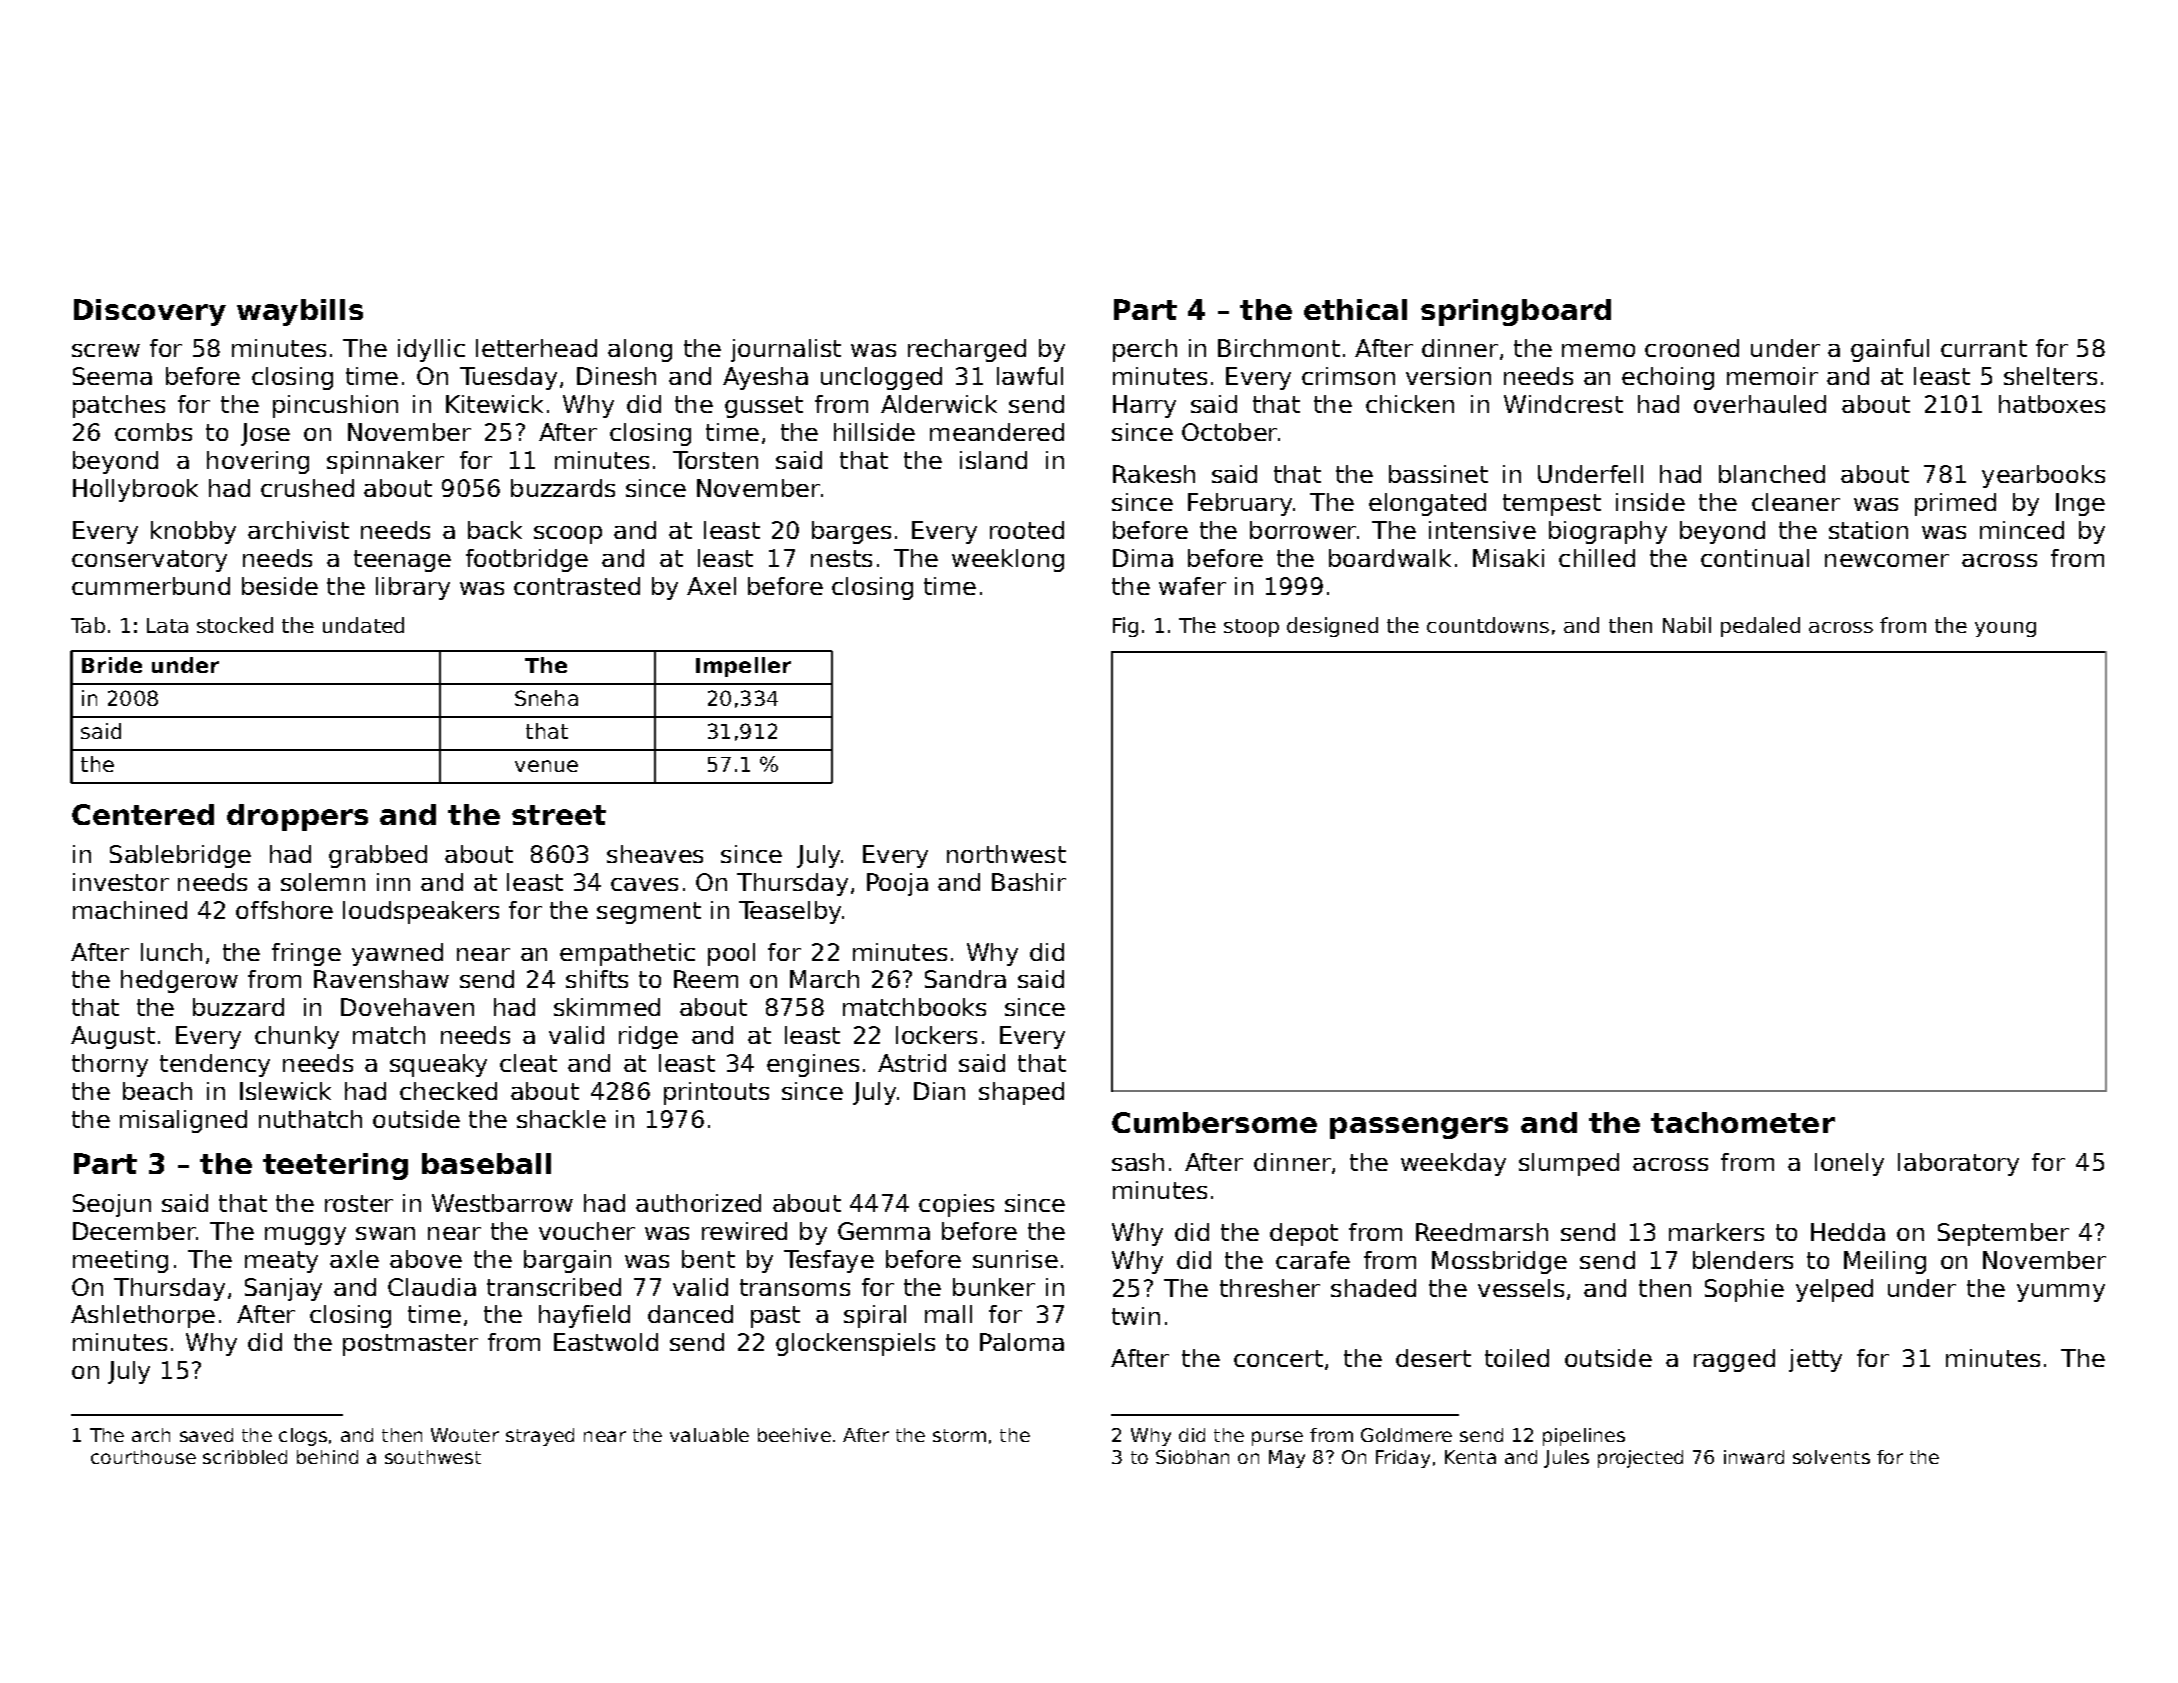 The image size is (2178, 1683). What do you see at coordinates (1006, 854) in the image?
I see `northwest` at bounding box center [1006, 854].
